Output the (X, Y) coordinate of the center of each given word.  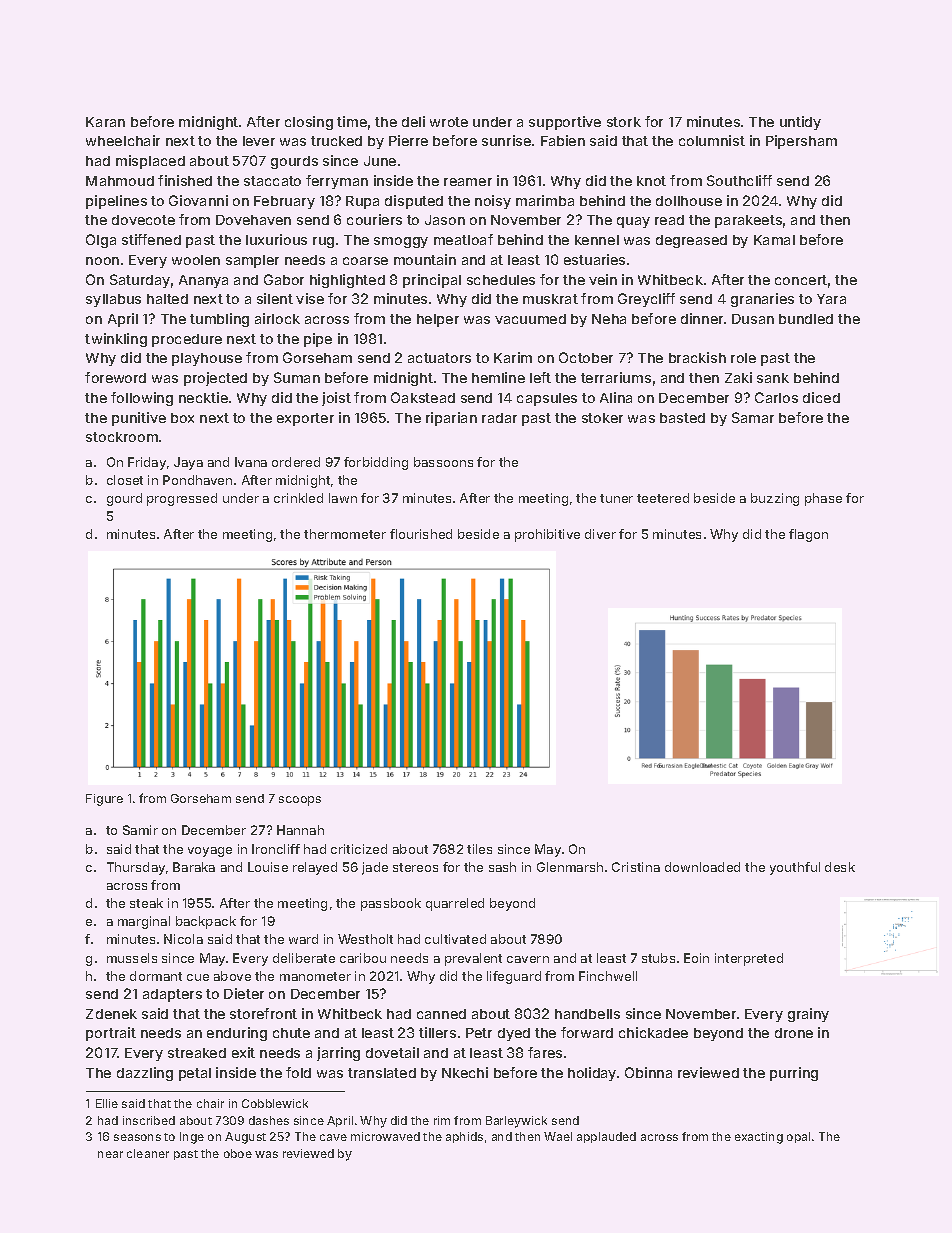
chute (291, 1033)
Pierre (408, 140)
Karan (105, 122)
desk (840, 867)
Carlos (776, 397)
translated (382, 1073)
